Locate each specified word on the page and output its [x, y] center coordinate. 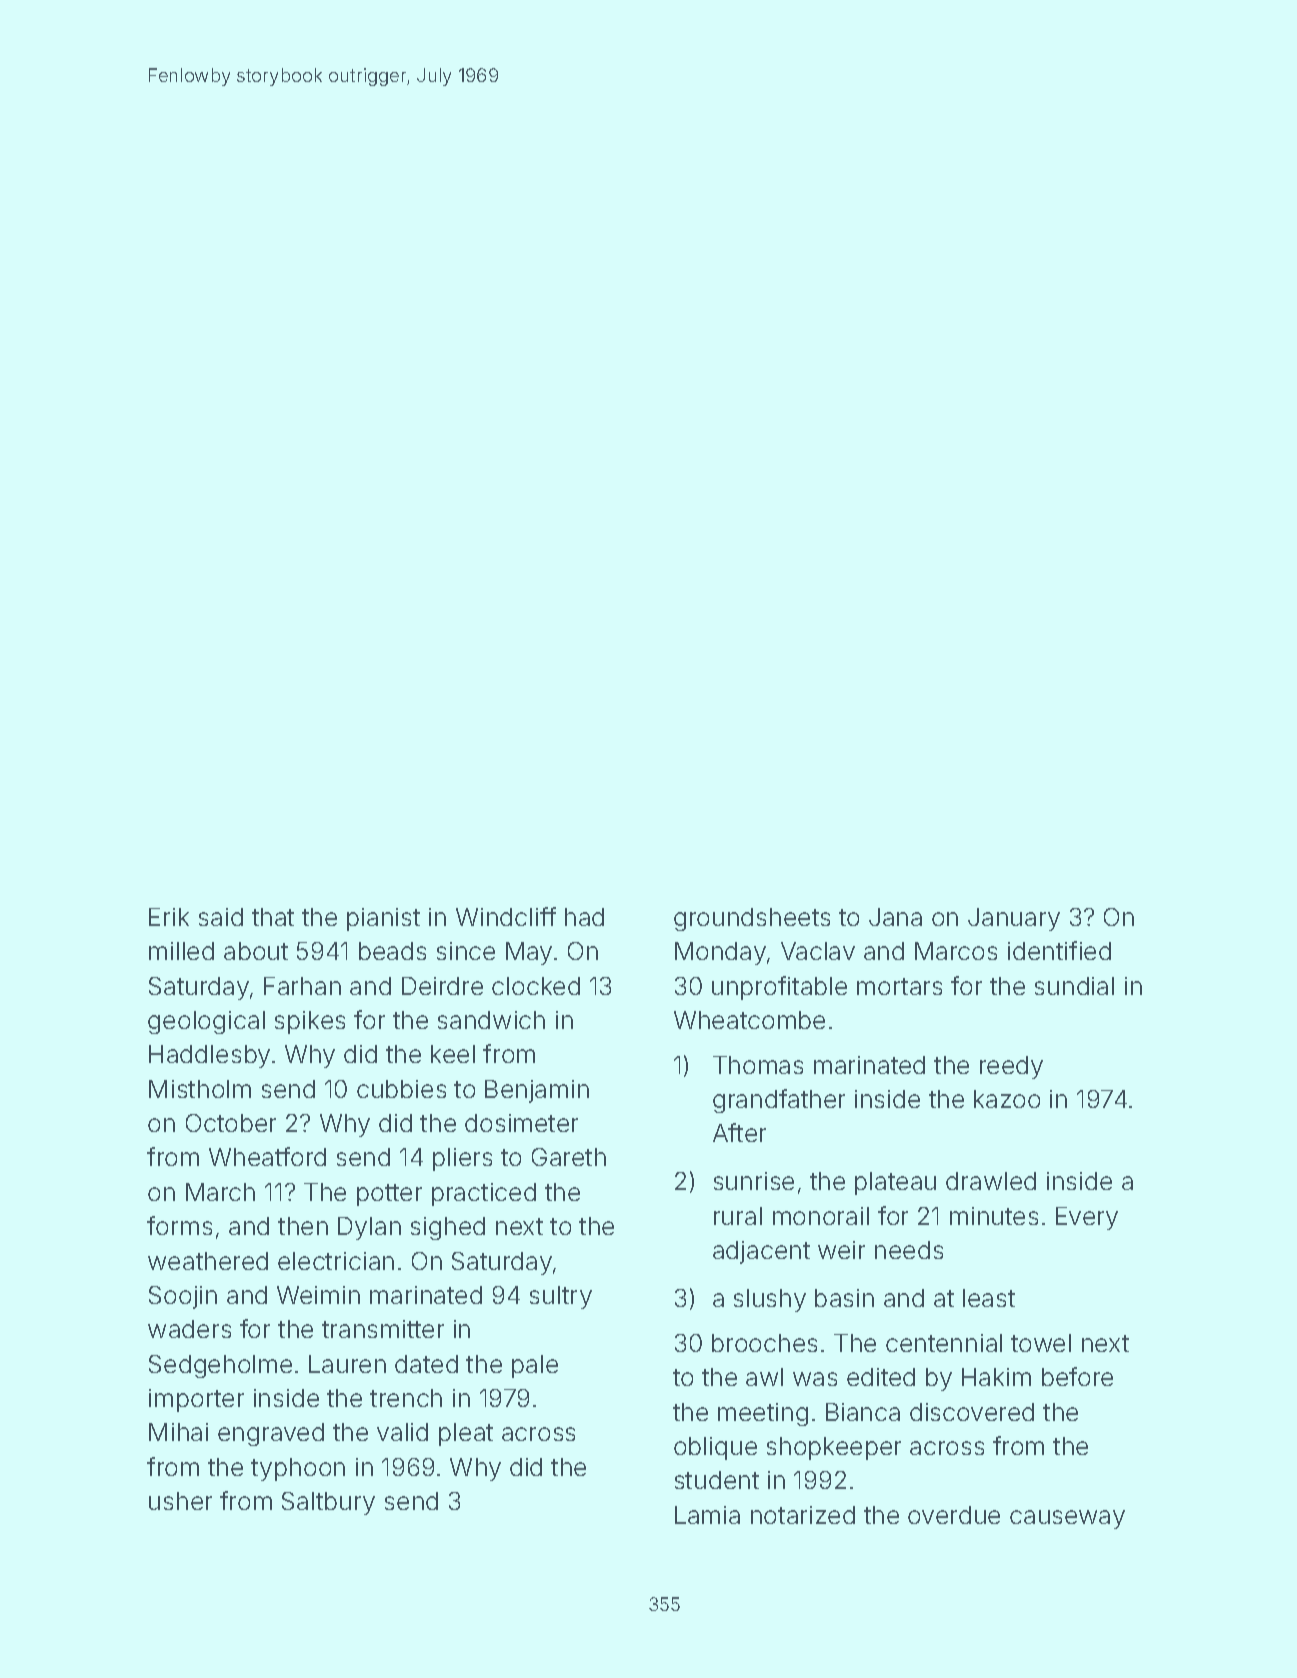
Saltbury [328, 1503]
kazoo [1007, 1099]
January [1014, 919]
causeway [1067, 1519]
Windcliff [506, 916]
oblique [715, 1448]
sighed [448, 1228]
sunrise [754, 1181]
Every [1087, 1218]
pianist [383, 919]
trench [406, 1398]
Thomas [758, 1065]
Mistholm [200, 1089]
